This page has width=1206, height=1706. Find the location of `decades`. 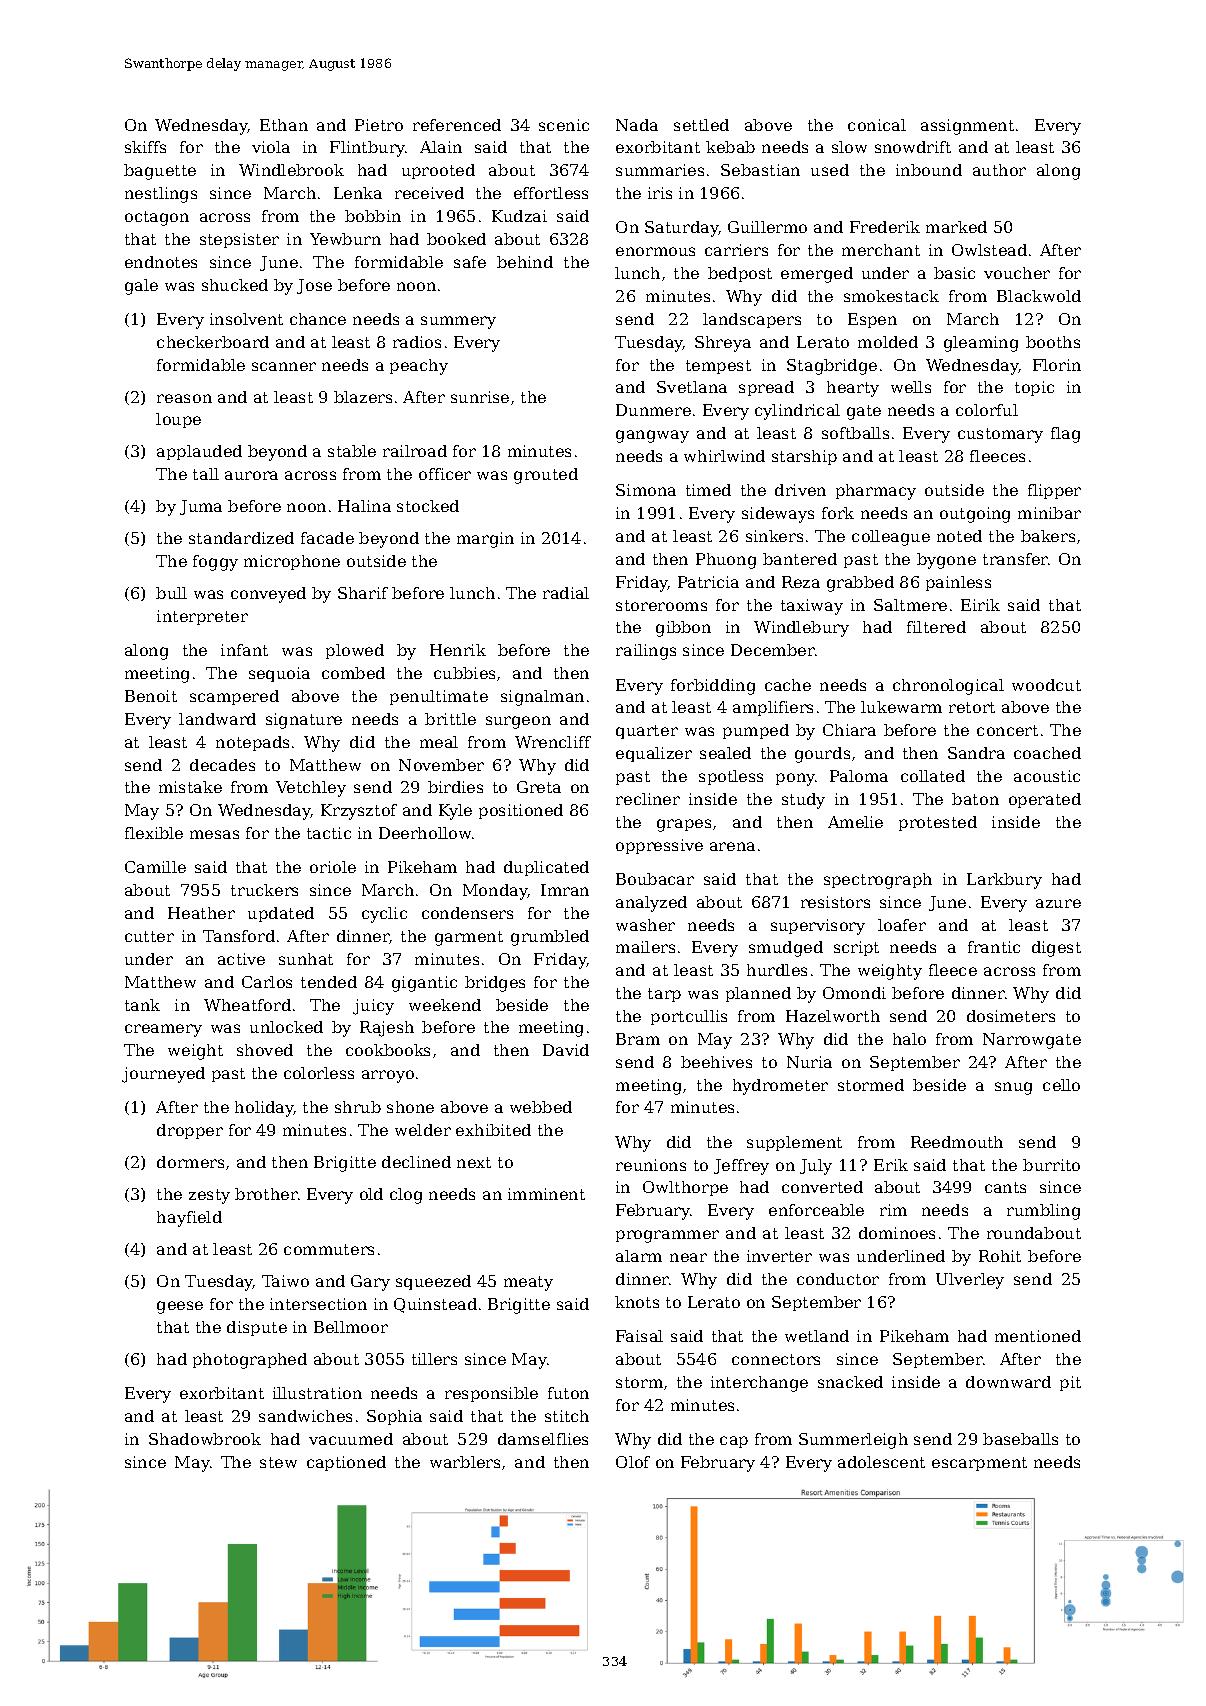

decades is located at coordinates (222, 765).
